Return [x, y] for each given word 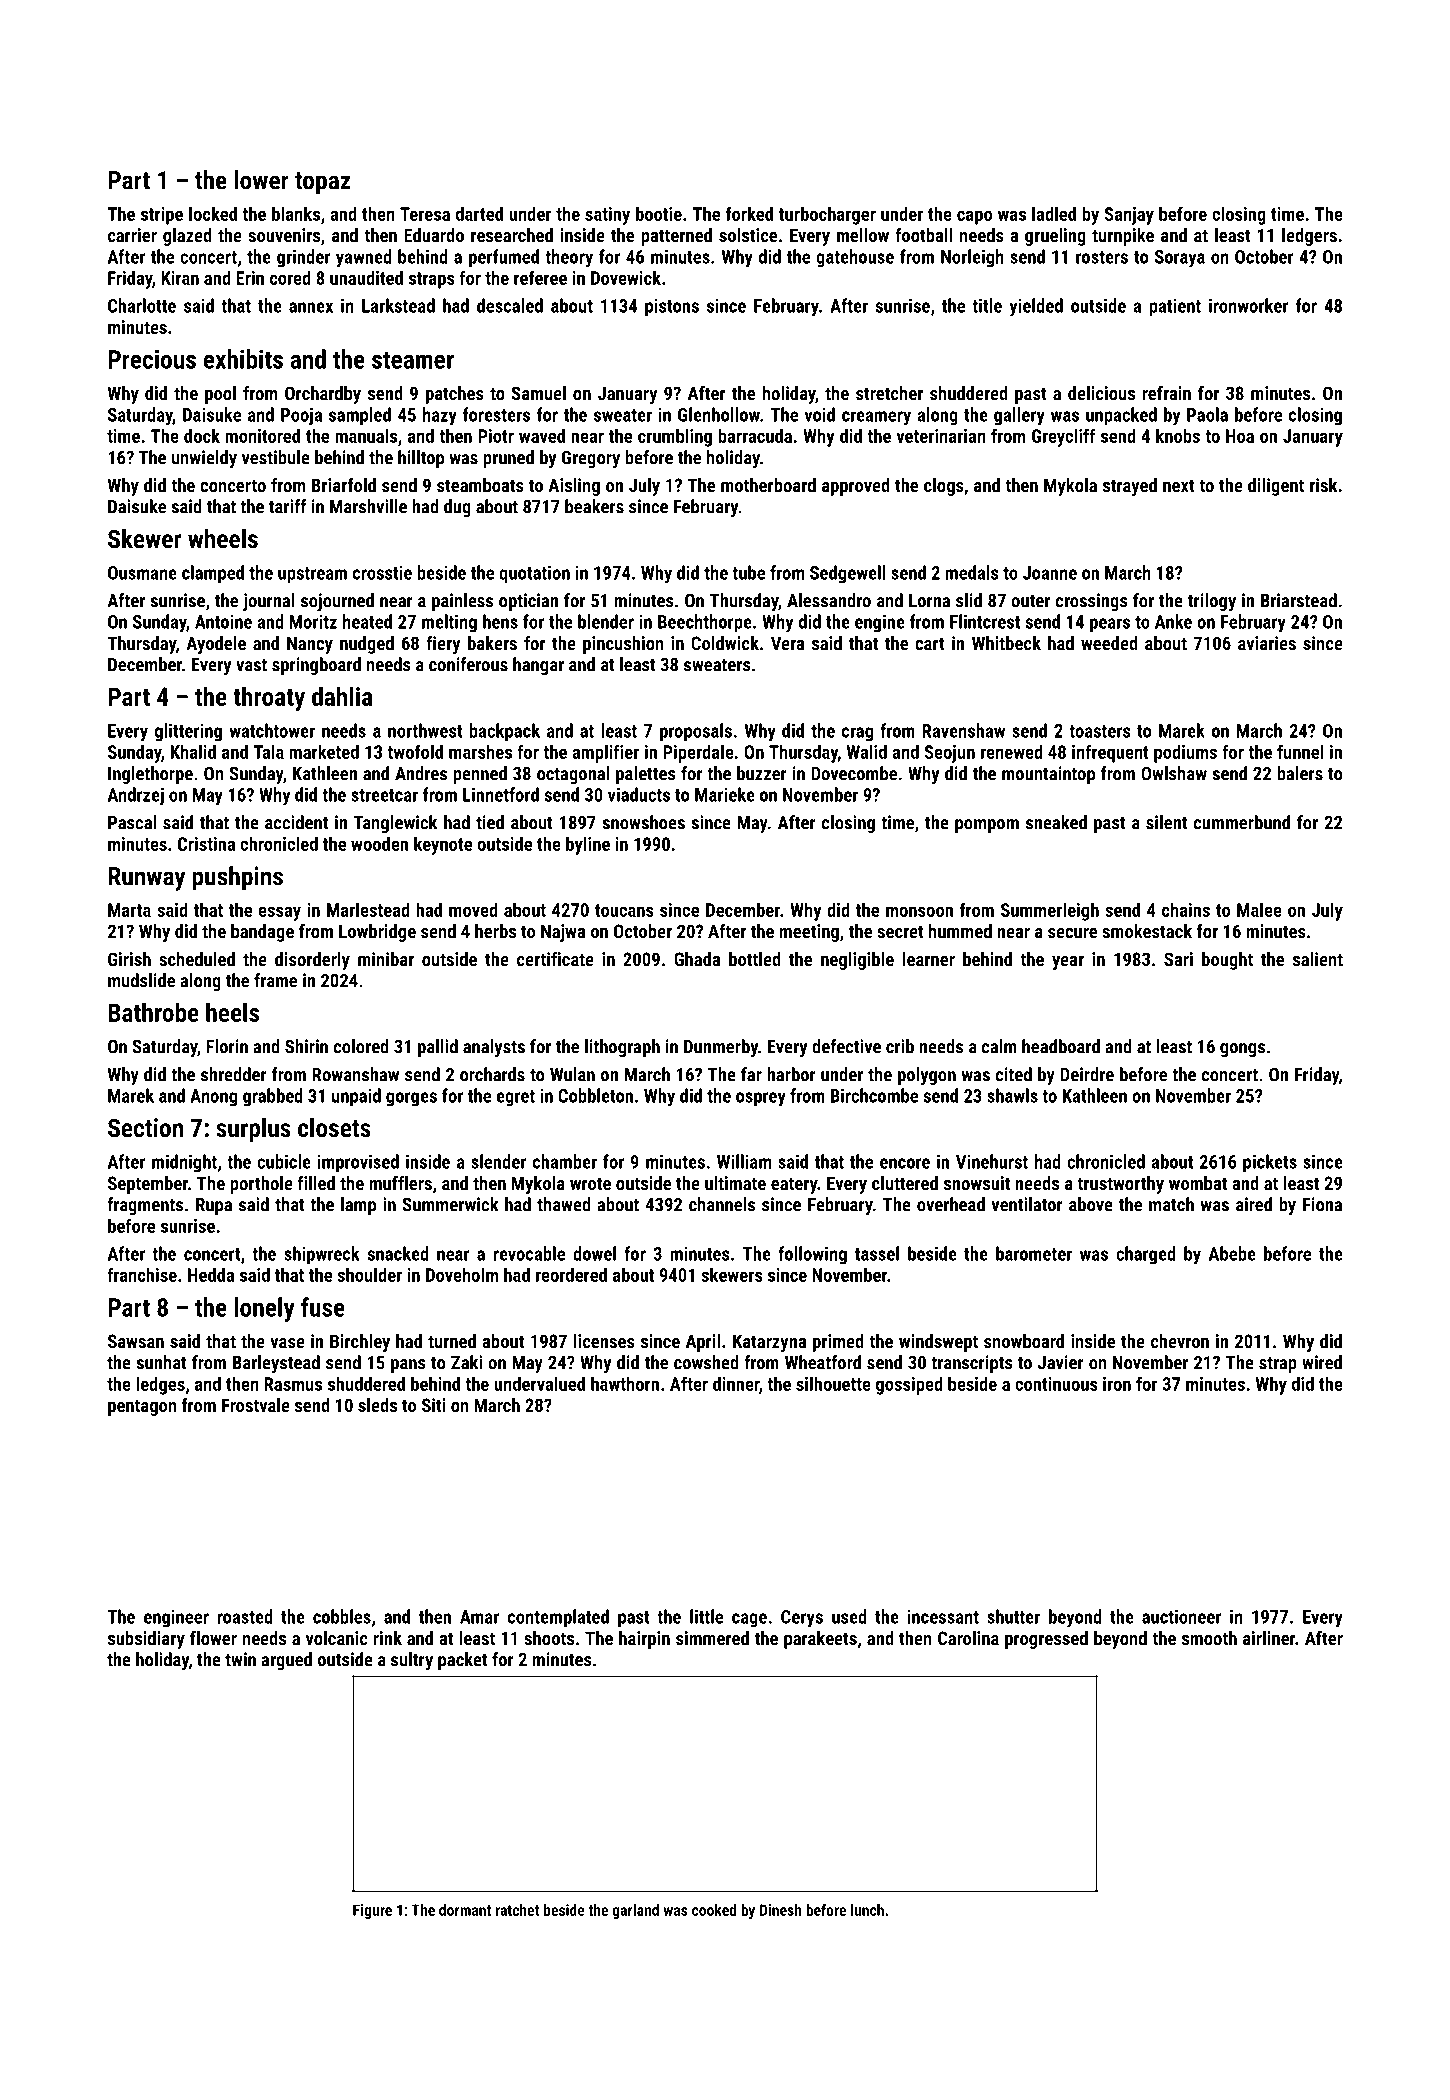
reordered [571, 1274]
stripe [162, 216]
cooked [714, 1910]
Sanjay [1129, 216]
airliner [1269, 1638]
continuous [1056, 1384]
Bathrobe [153, 1012]
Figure [372, 1911]
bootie [659, 213]
